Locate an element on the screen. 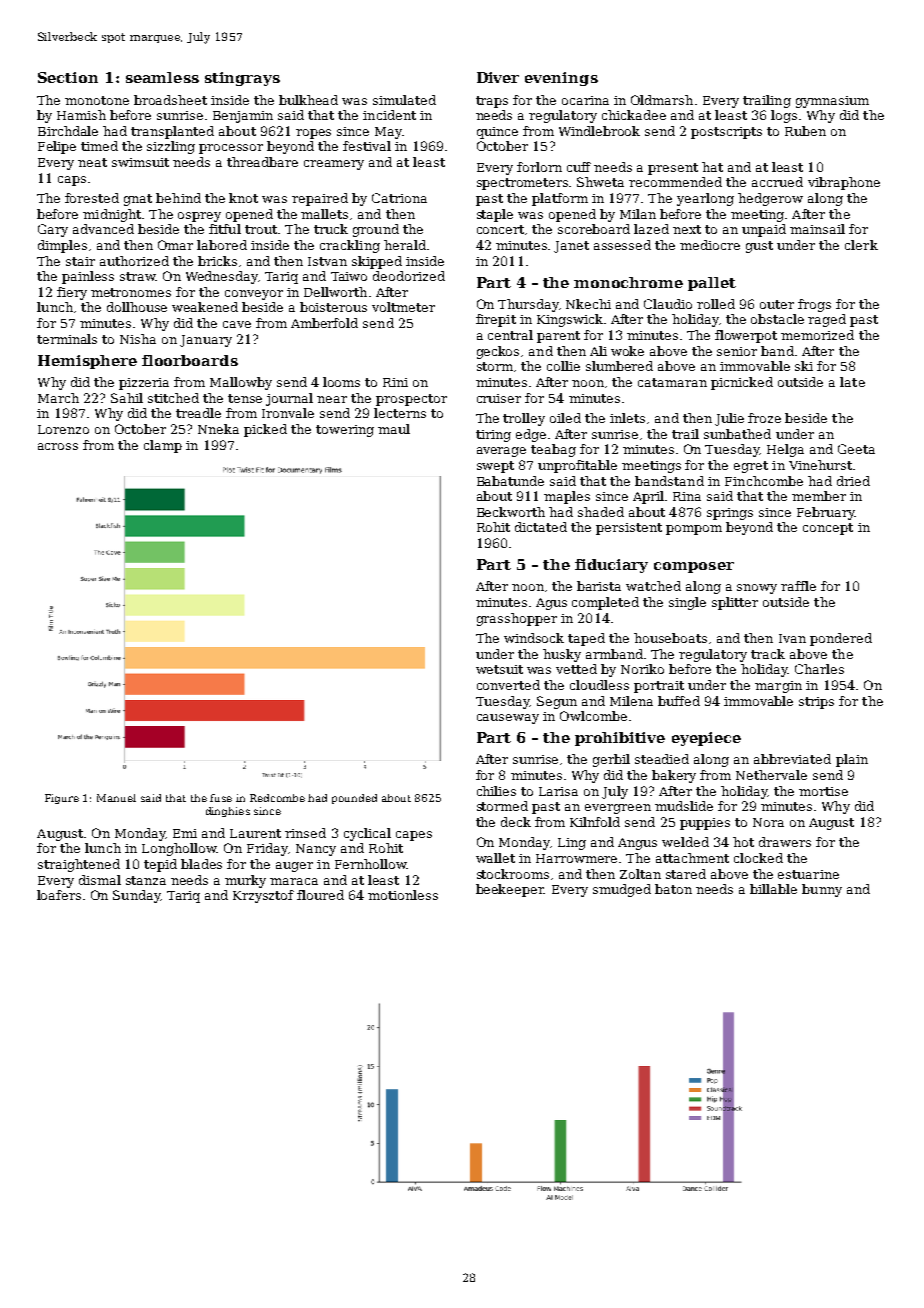 This screenshot has width=924, height=1308. Felipe is located at coordinates (57, 147).
